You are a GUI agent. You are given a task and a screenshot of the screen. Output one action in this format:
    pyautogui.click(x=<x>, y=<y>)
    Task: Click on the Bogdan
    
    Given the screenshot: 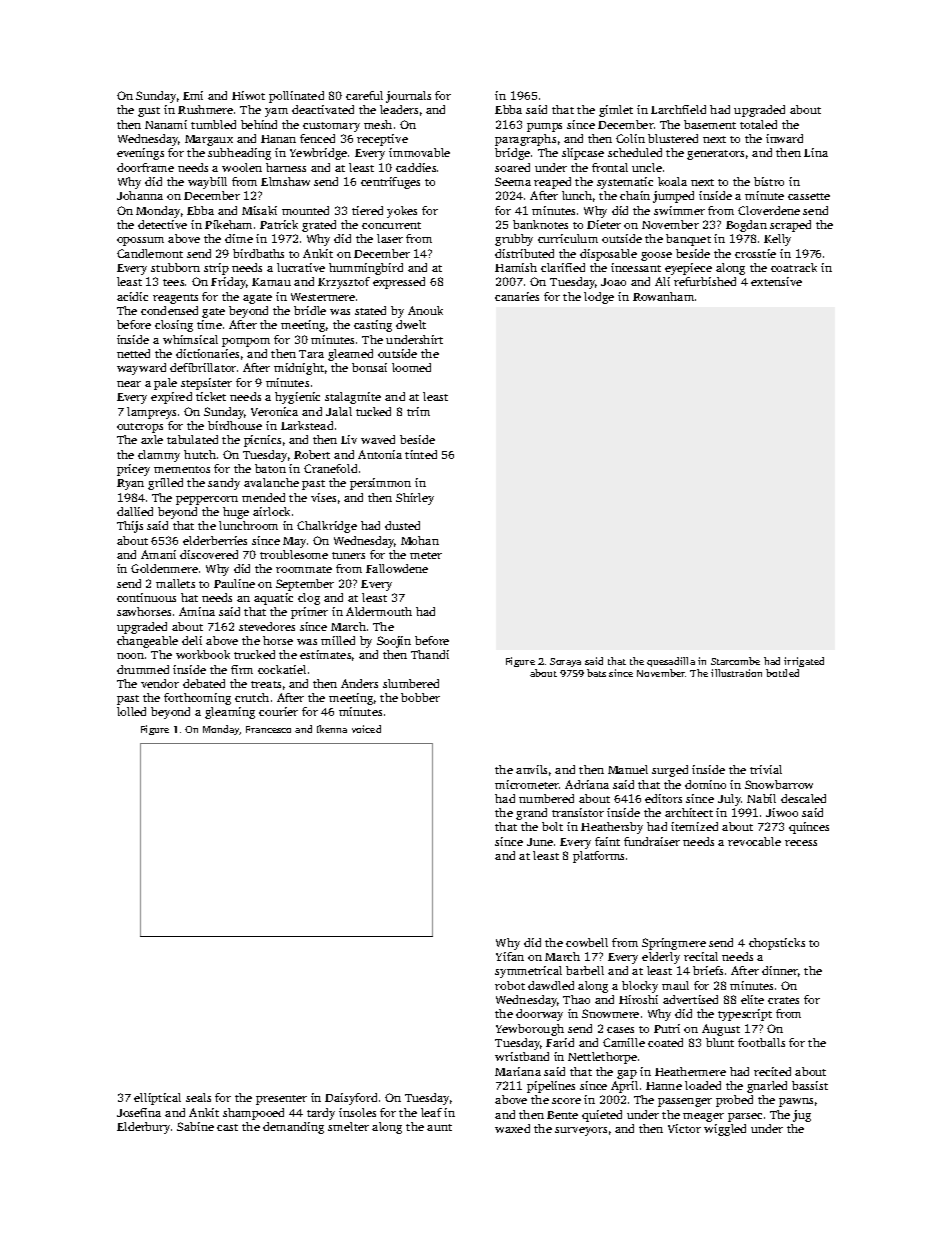 What is the action you would take?
    pyautogui.click(x=746, y=226)
